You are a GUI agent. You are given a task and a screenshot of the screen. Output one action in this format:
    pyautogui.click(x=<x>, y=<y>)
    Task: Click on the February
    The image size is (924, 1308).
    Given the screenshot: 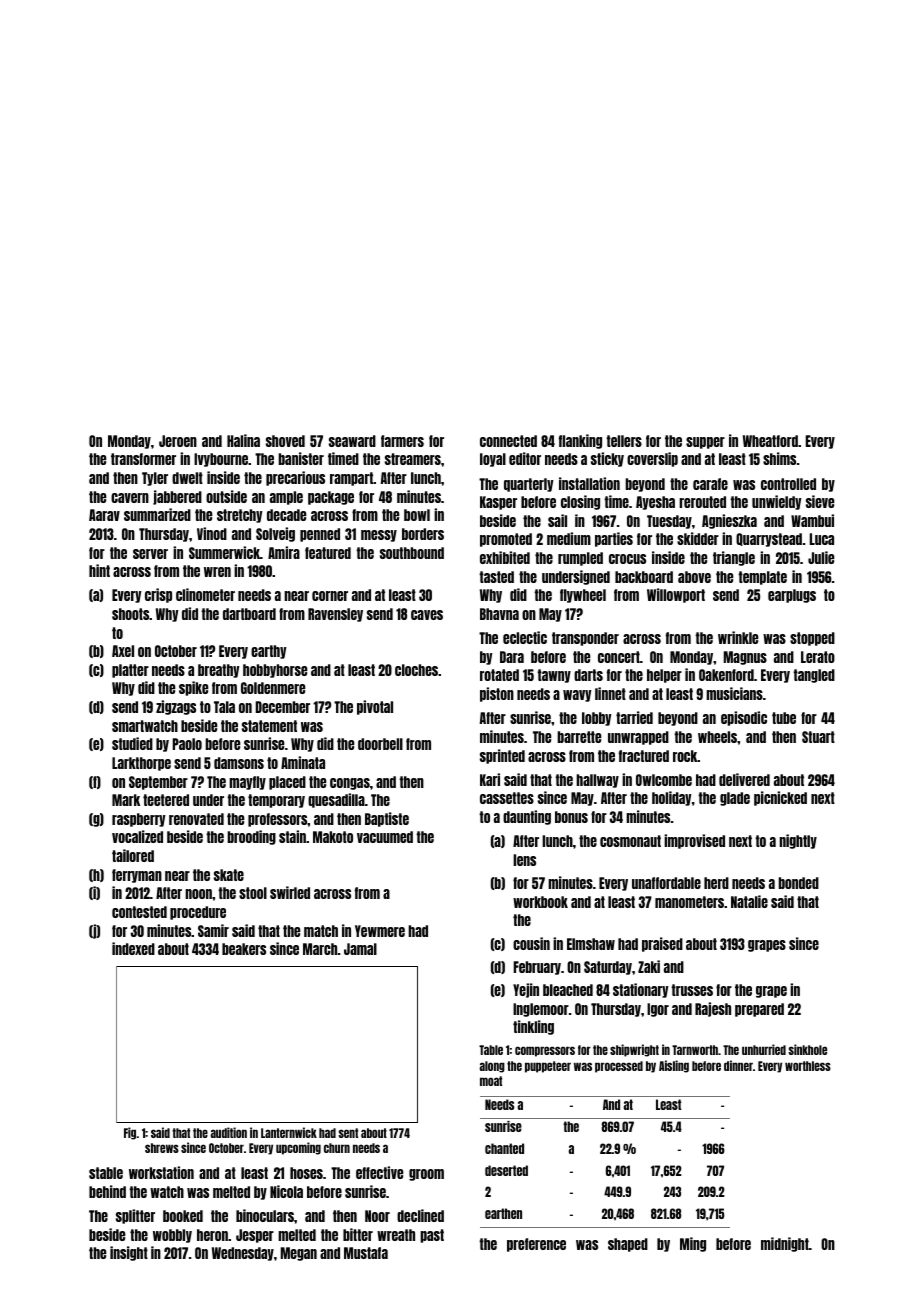 What is the action you would take?
    pyautogui.click(x=537, y=968)
